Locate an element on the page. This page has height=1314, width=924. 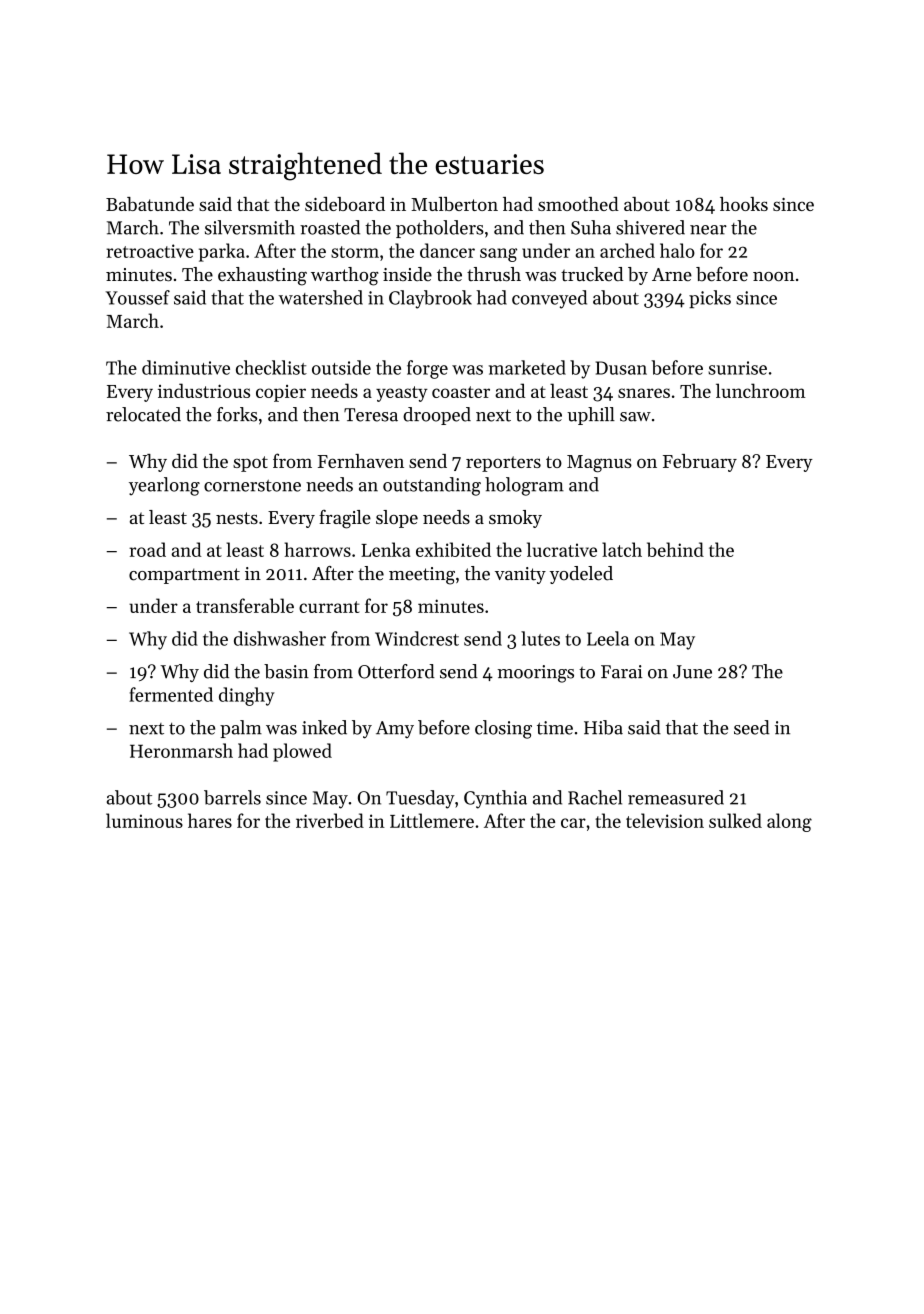
lucrative is located at coordinates (562, 549).
